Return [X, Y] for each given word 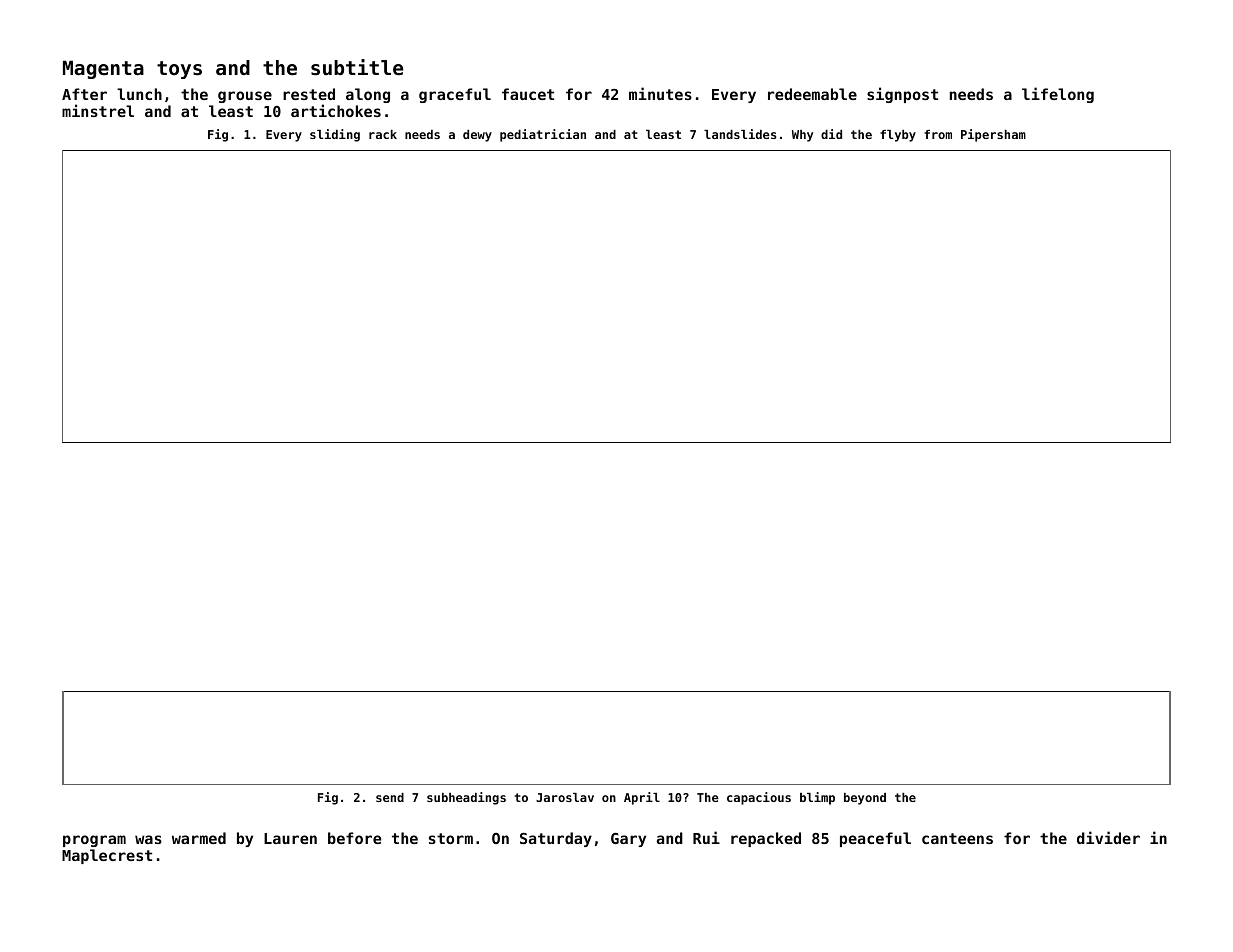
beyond [865, 799]
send [390, 797]
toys [179, 70]
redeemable [812, 94]
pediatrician [543, 135]
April [642, 798]
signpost [902, 95]
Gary [628, 840]
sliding [335, 135]
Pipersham [993, 135]
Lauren [290, 838]
